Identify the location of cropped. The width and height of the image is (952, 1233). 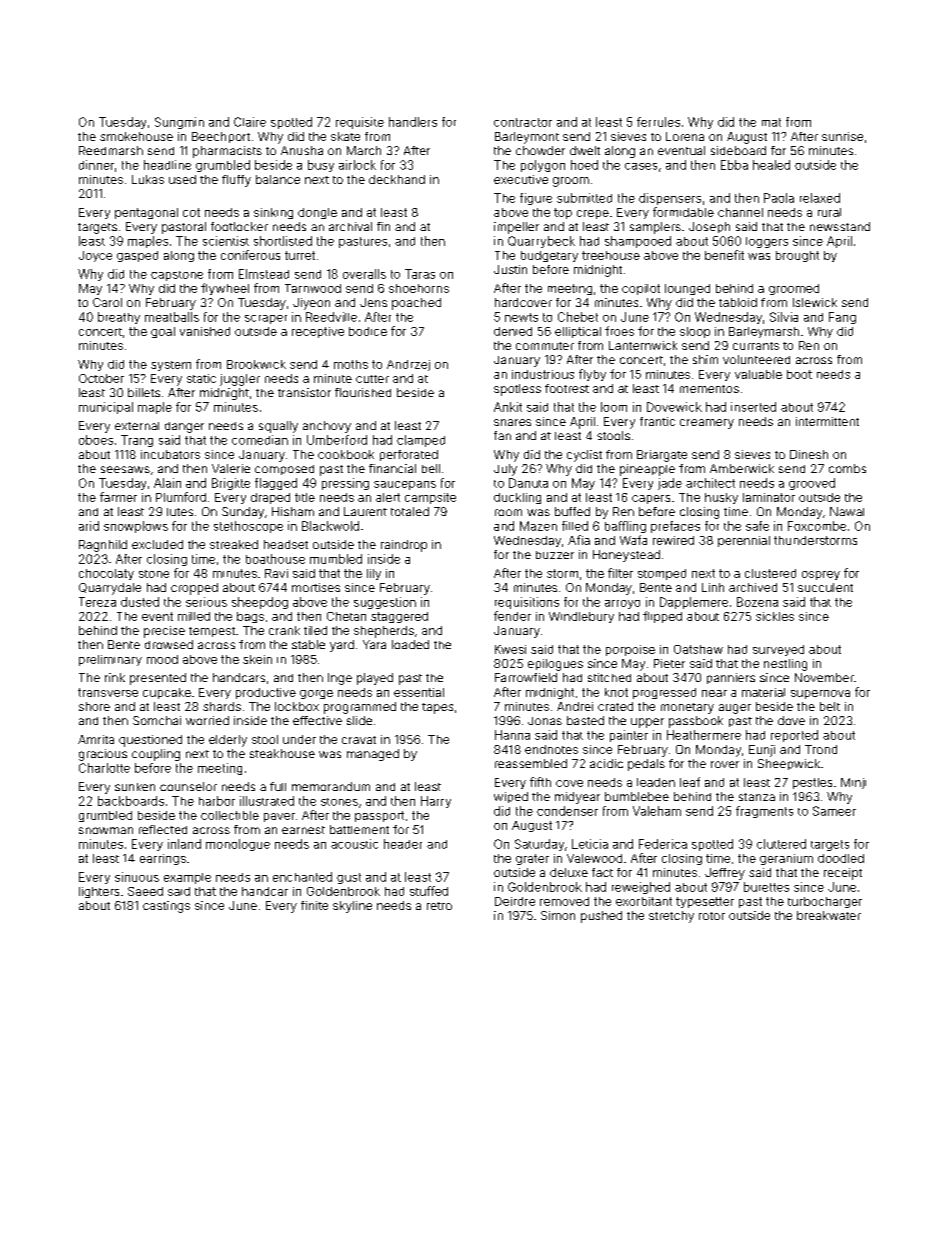
(194, 589).
